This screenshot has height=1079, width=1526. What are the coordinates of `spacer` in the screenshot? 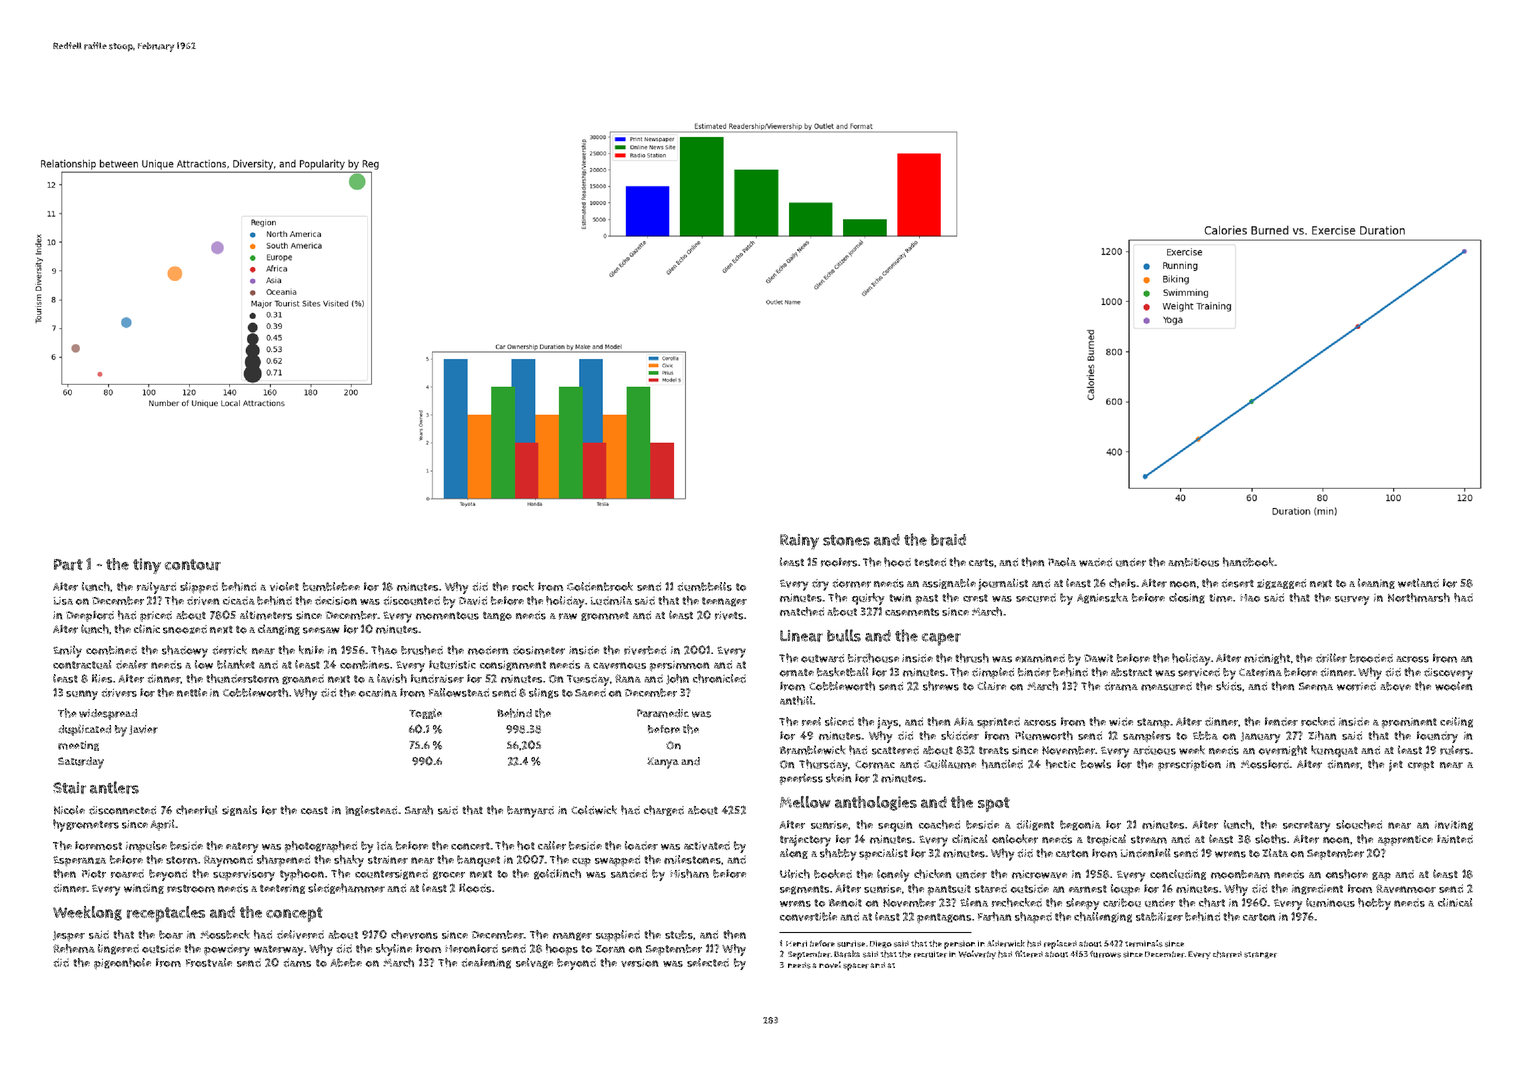 It's located at (856, 967).
